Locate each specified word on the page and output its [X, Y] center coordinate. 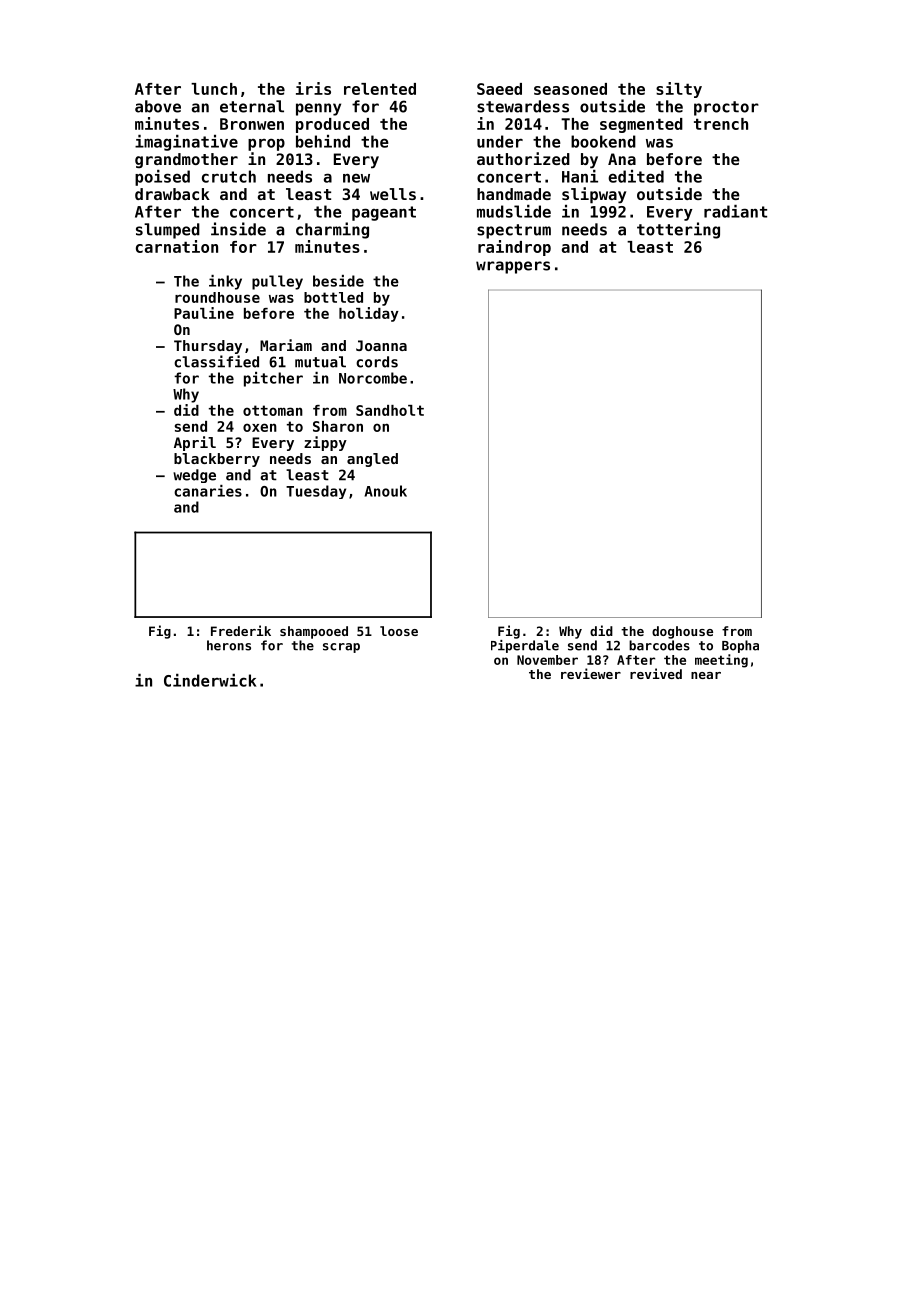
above [158, 106]
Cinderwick [210, 680]
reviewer [591, 673]
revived [656, 673]
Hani [580, 176]
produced [332, 125]
